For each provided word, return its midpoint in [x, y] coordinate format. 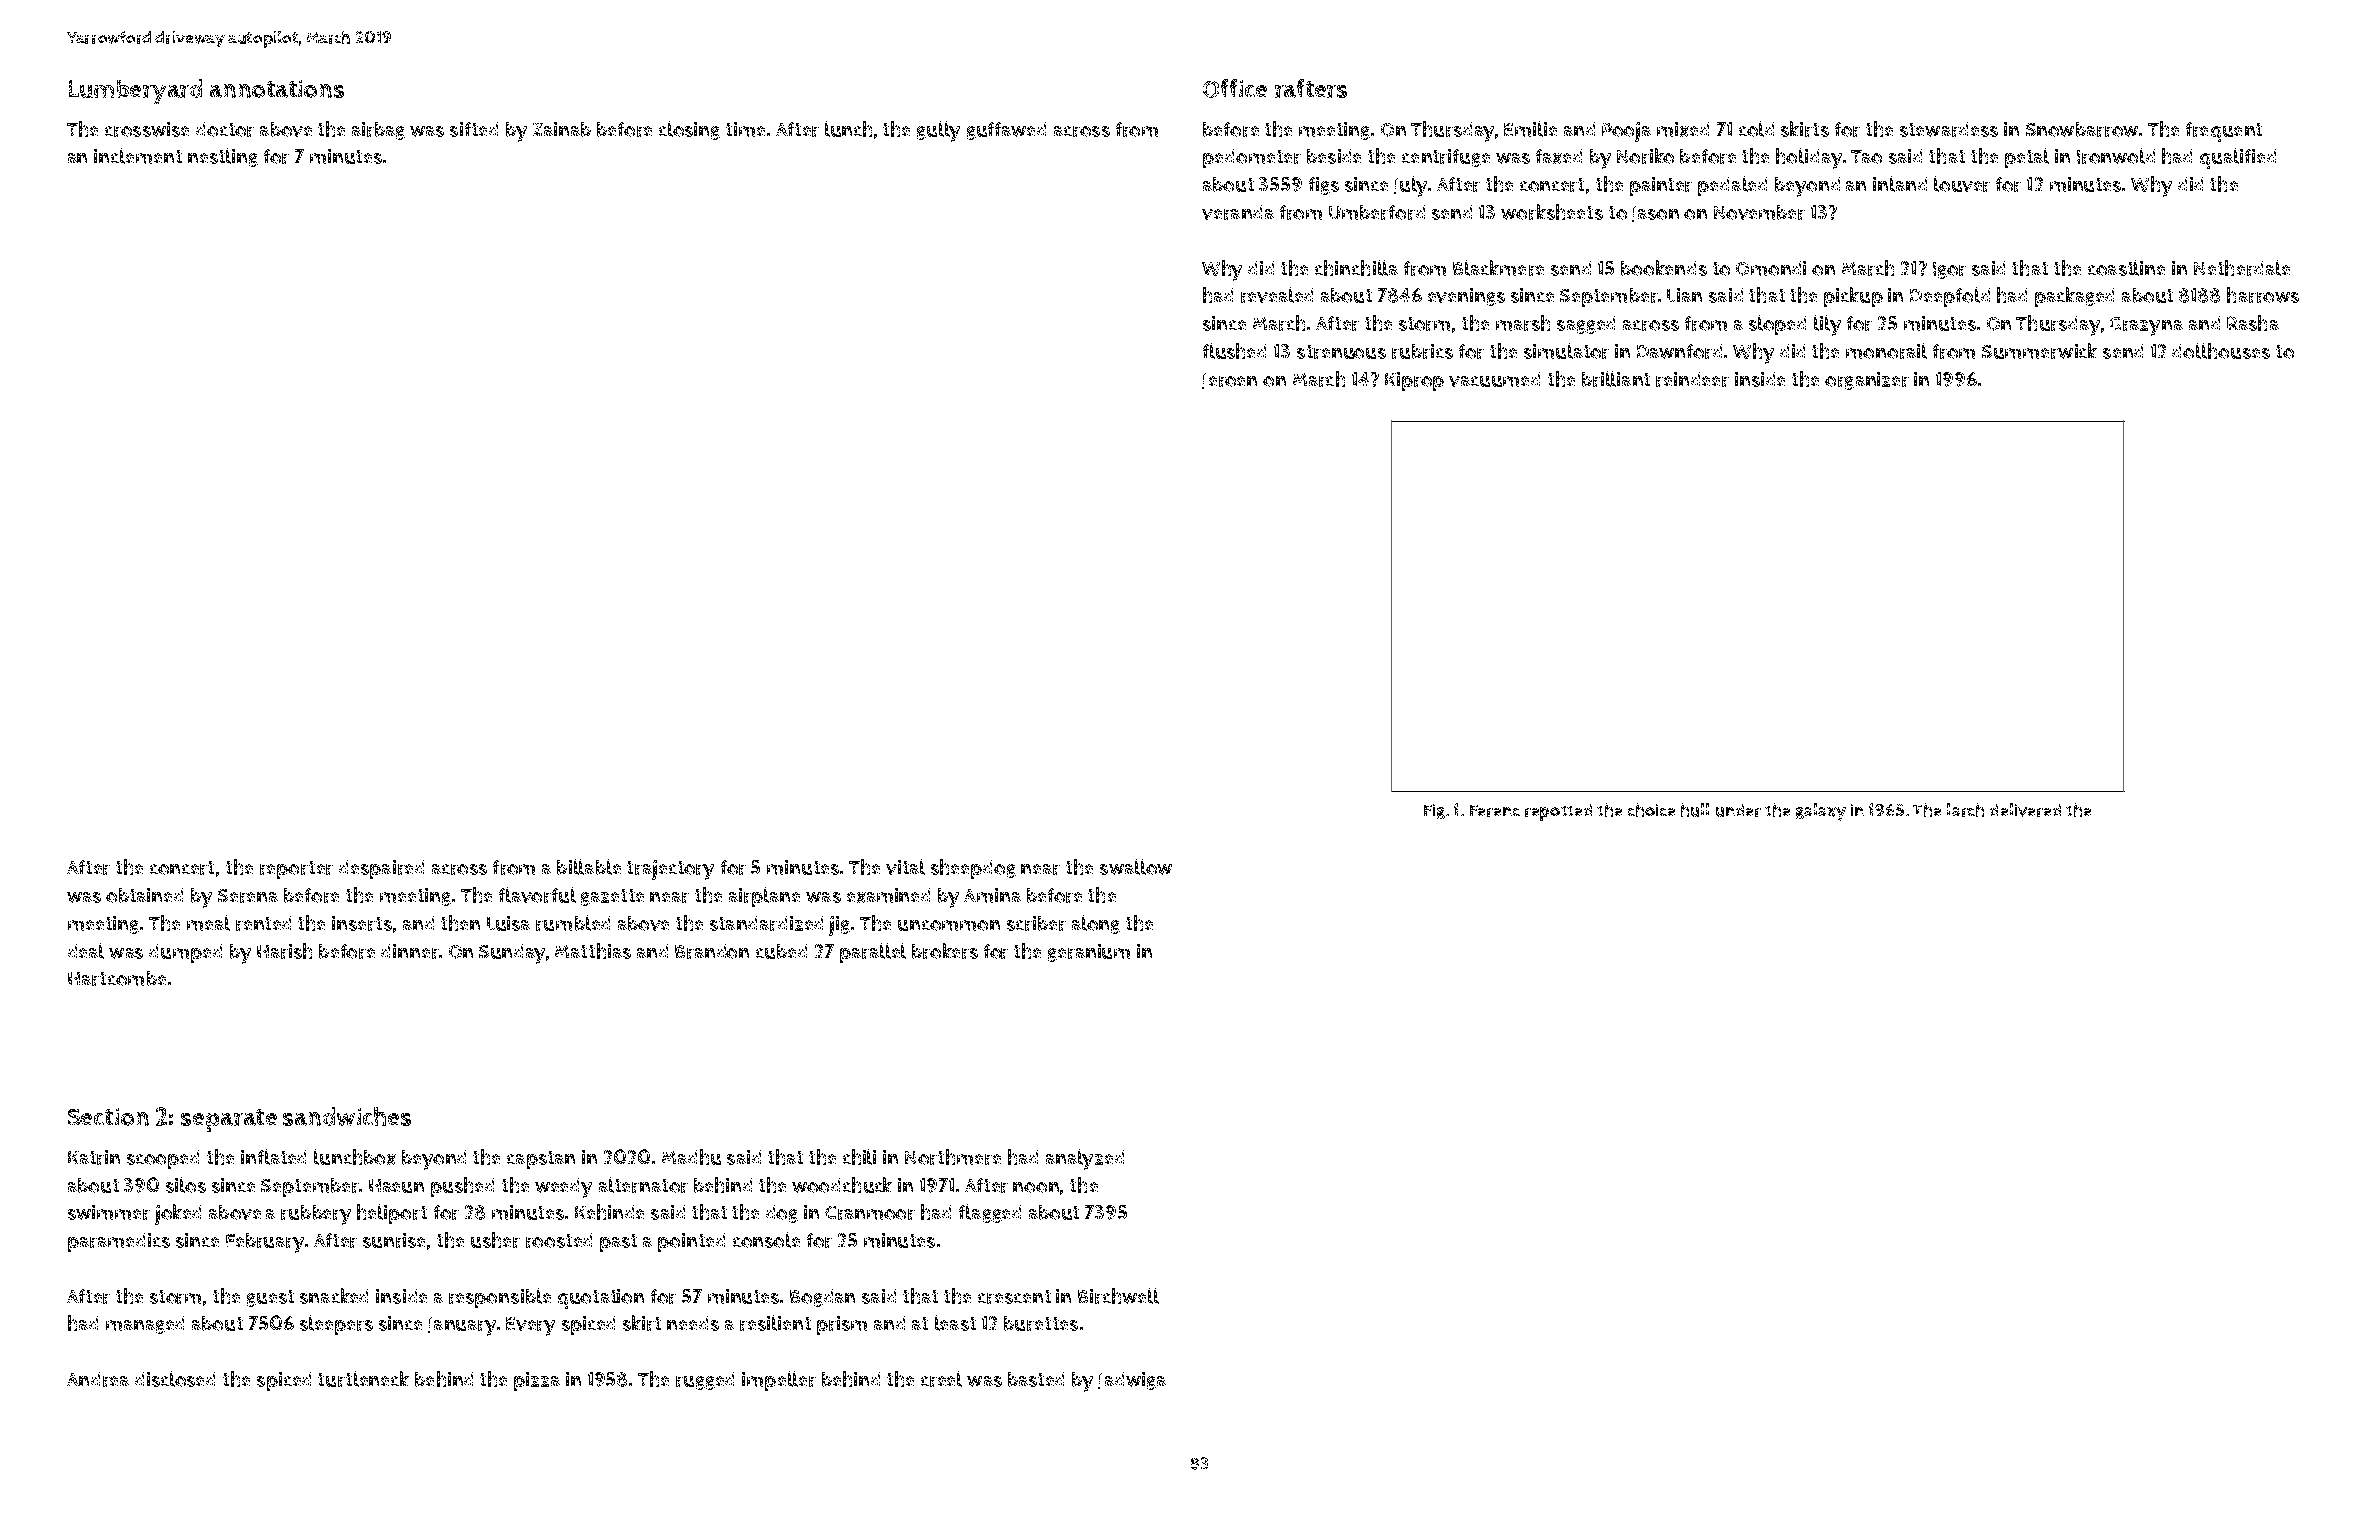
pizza [537, 1381]
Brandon [712, 951]
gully [938, 131]
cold [1756, 129]
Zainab [562, 129]
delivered [2025, 810]
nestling [223, 157]
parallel [873, 953]
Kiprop [1414, 381]
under [1738, 810]
